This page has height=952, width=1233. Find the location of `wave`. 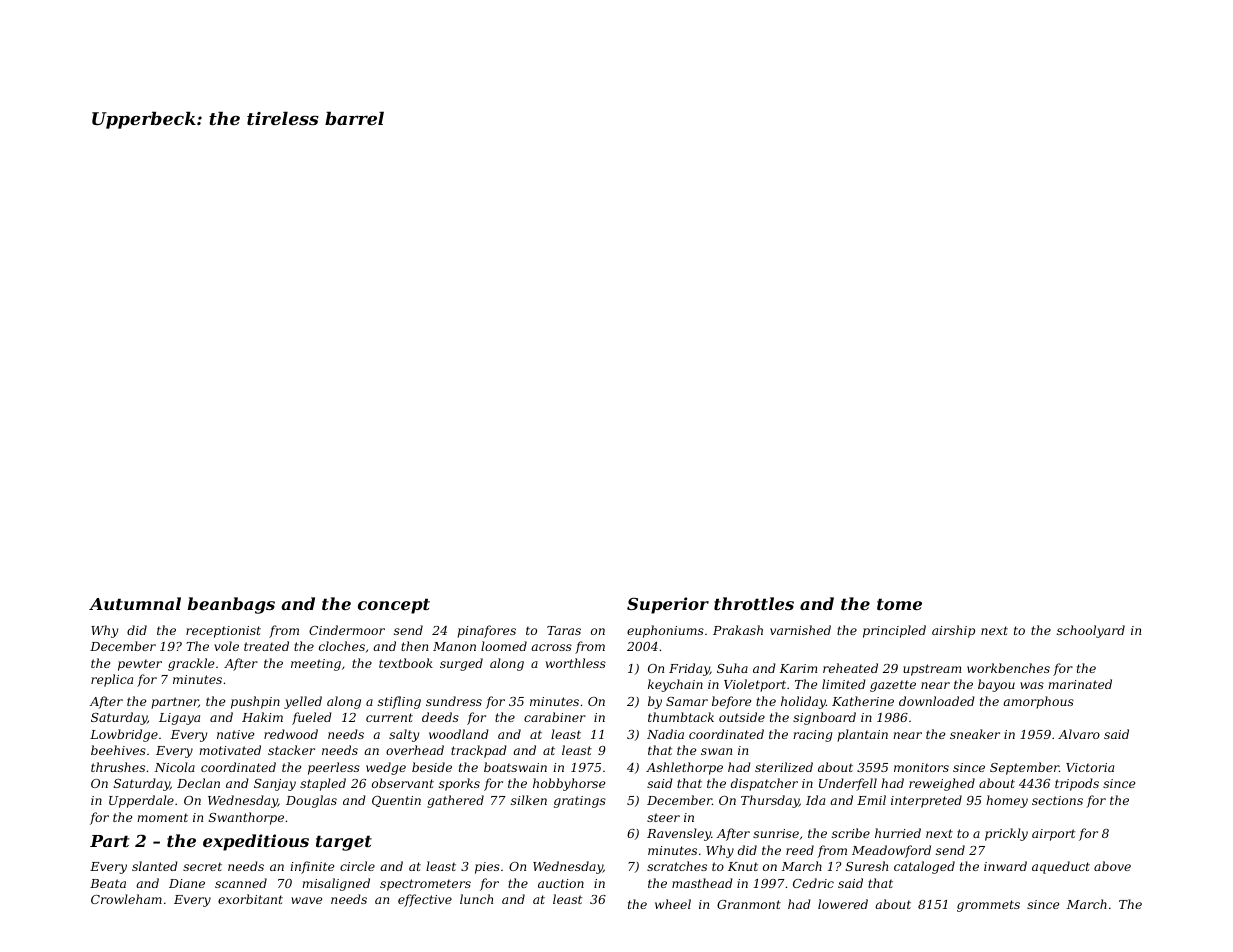

wave is located at coordinates (306, 900).
